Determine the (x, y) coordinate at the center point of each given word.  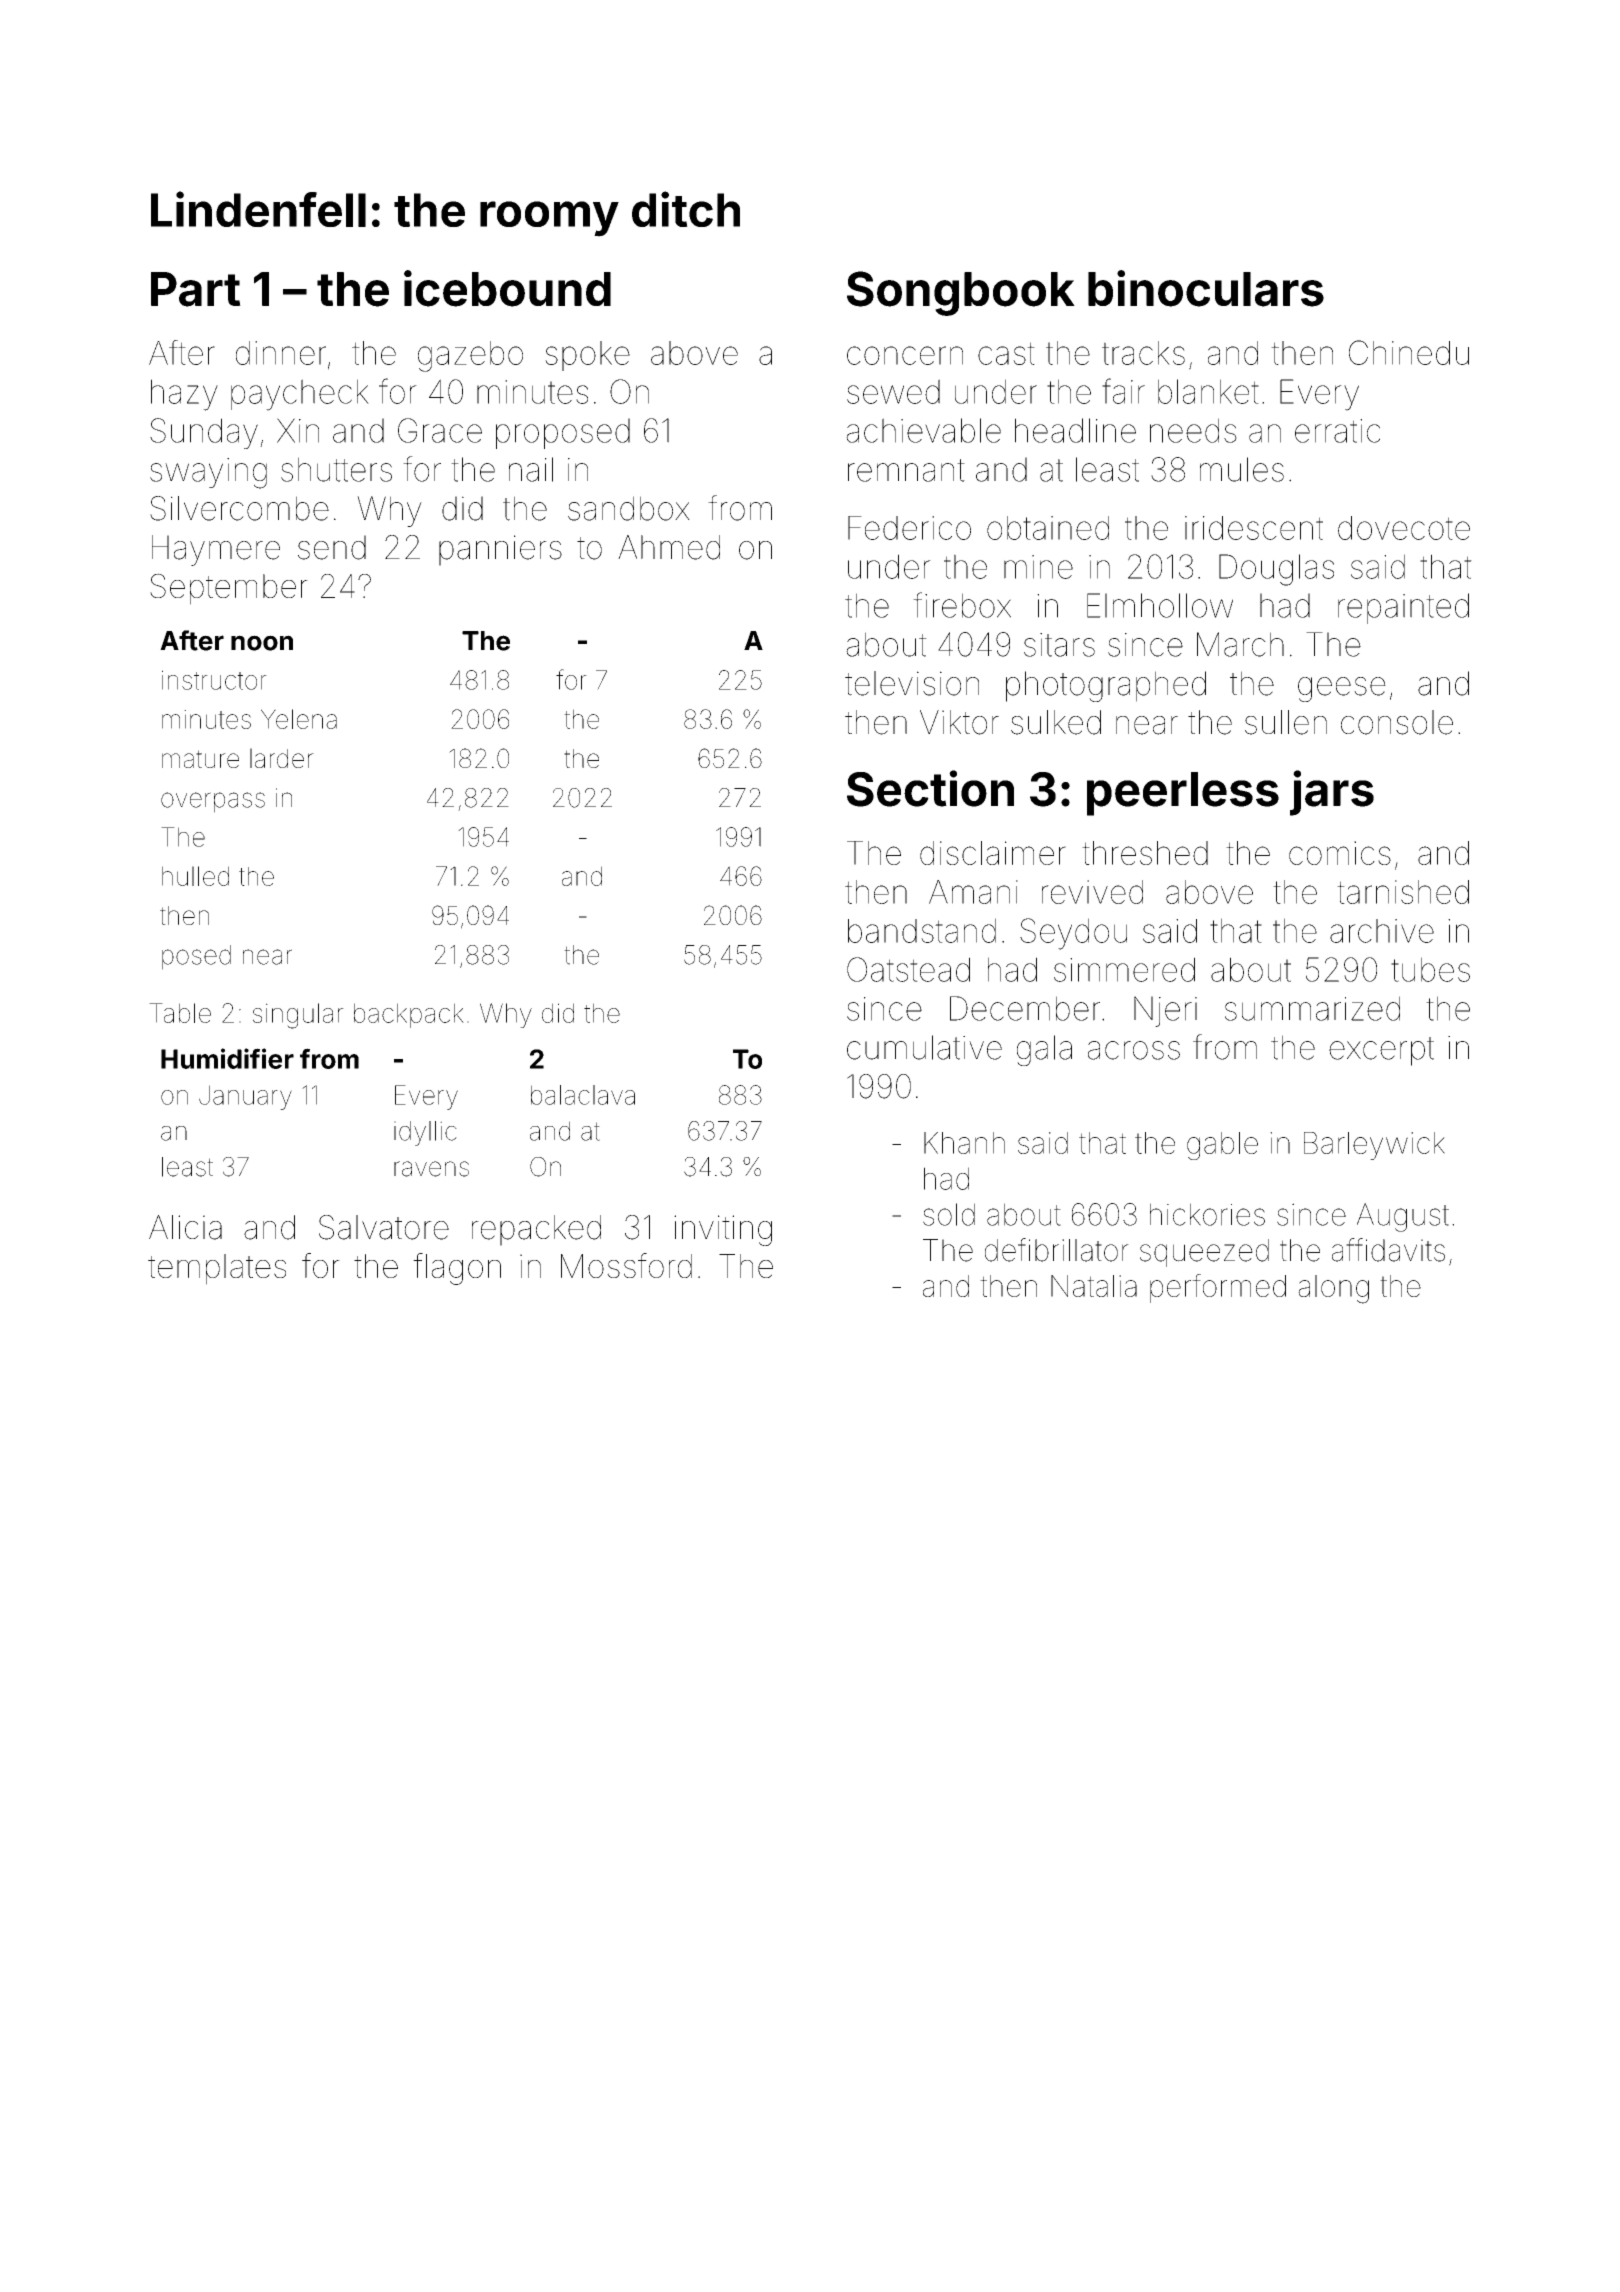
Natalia (1094, 1286)
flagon (457, 1269)
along (1333, 1289)
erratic (1337, 431)
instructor (214, 680)
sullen (1286, 722)
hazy (184, 395)
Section (930, 788)
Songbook (961, 293)
